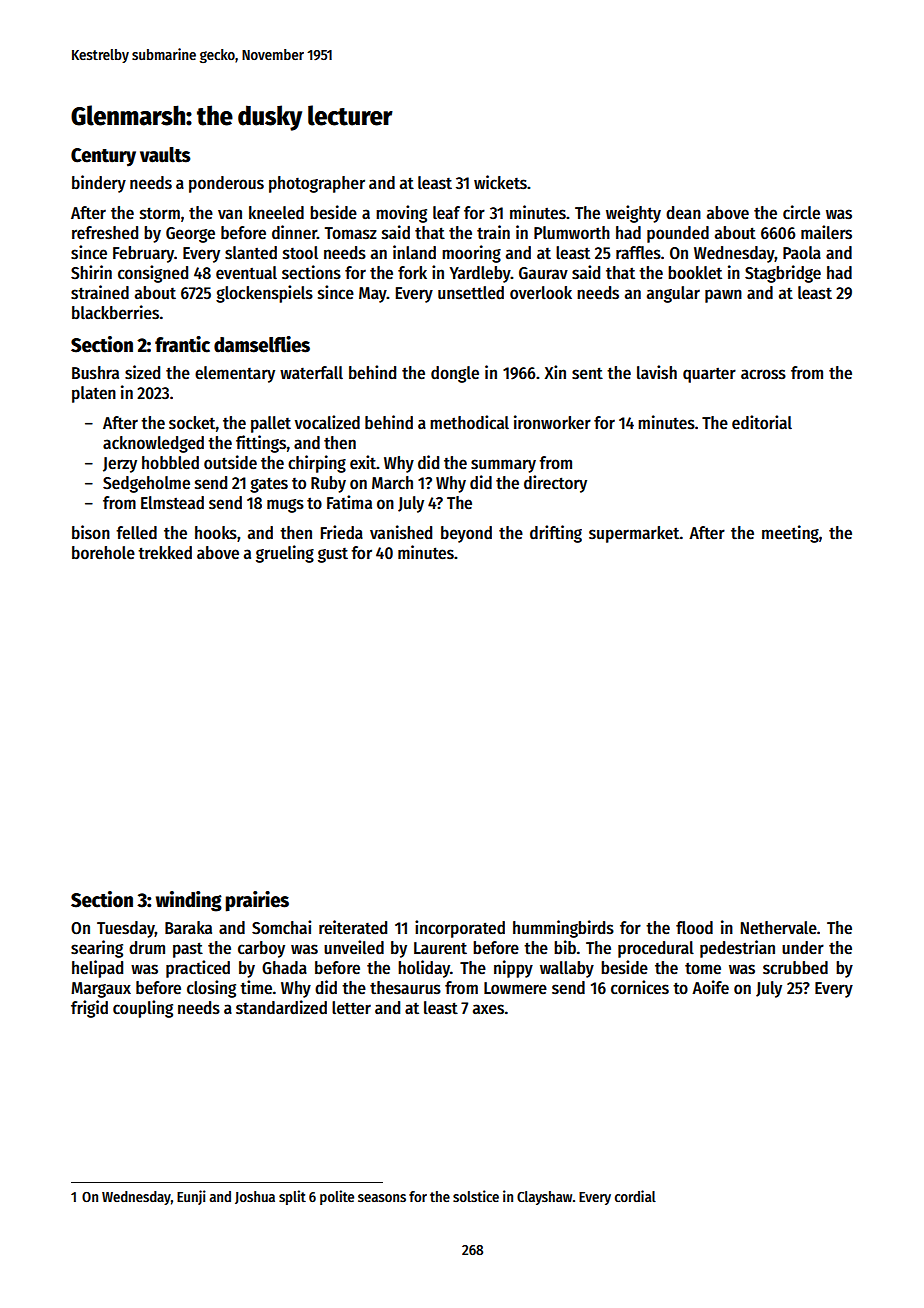 This document has width=924, height=1308. Describe the element at coordinates (97, 969) in the document. I see `helipad` at that location.
